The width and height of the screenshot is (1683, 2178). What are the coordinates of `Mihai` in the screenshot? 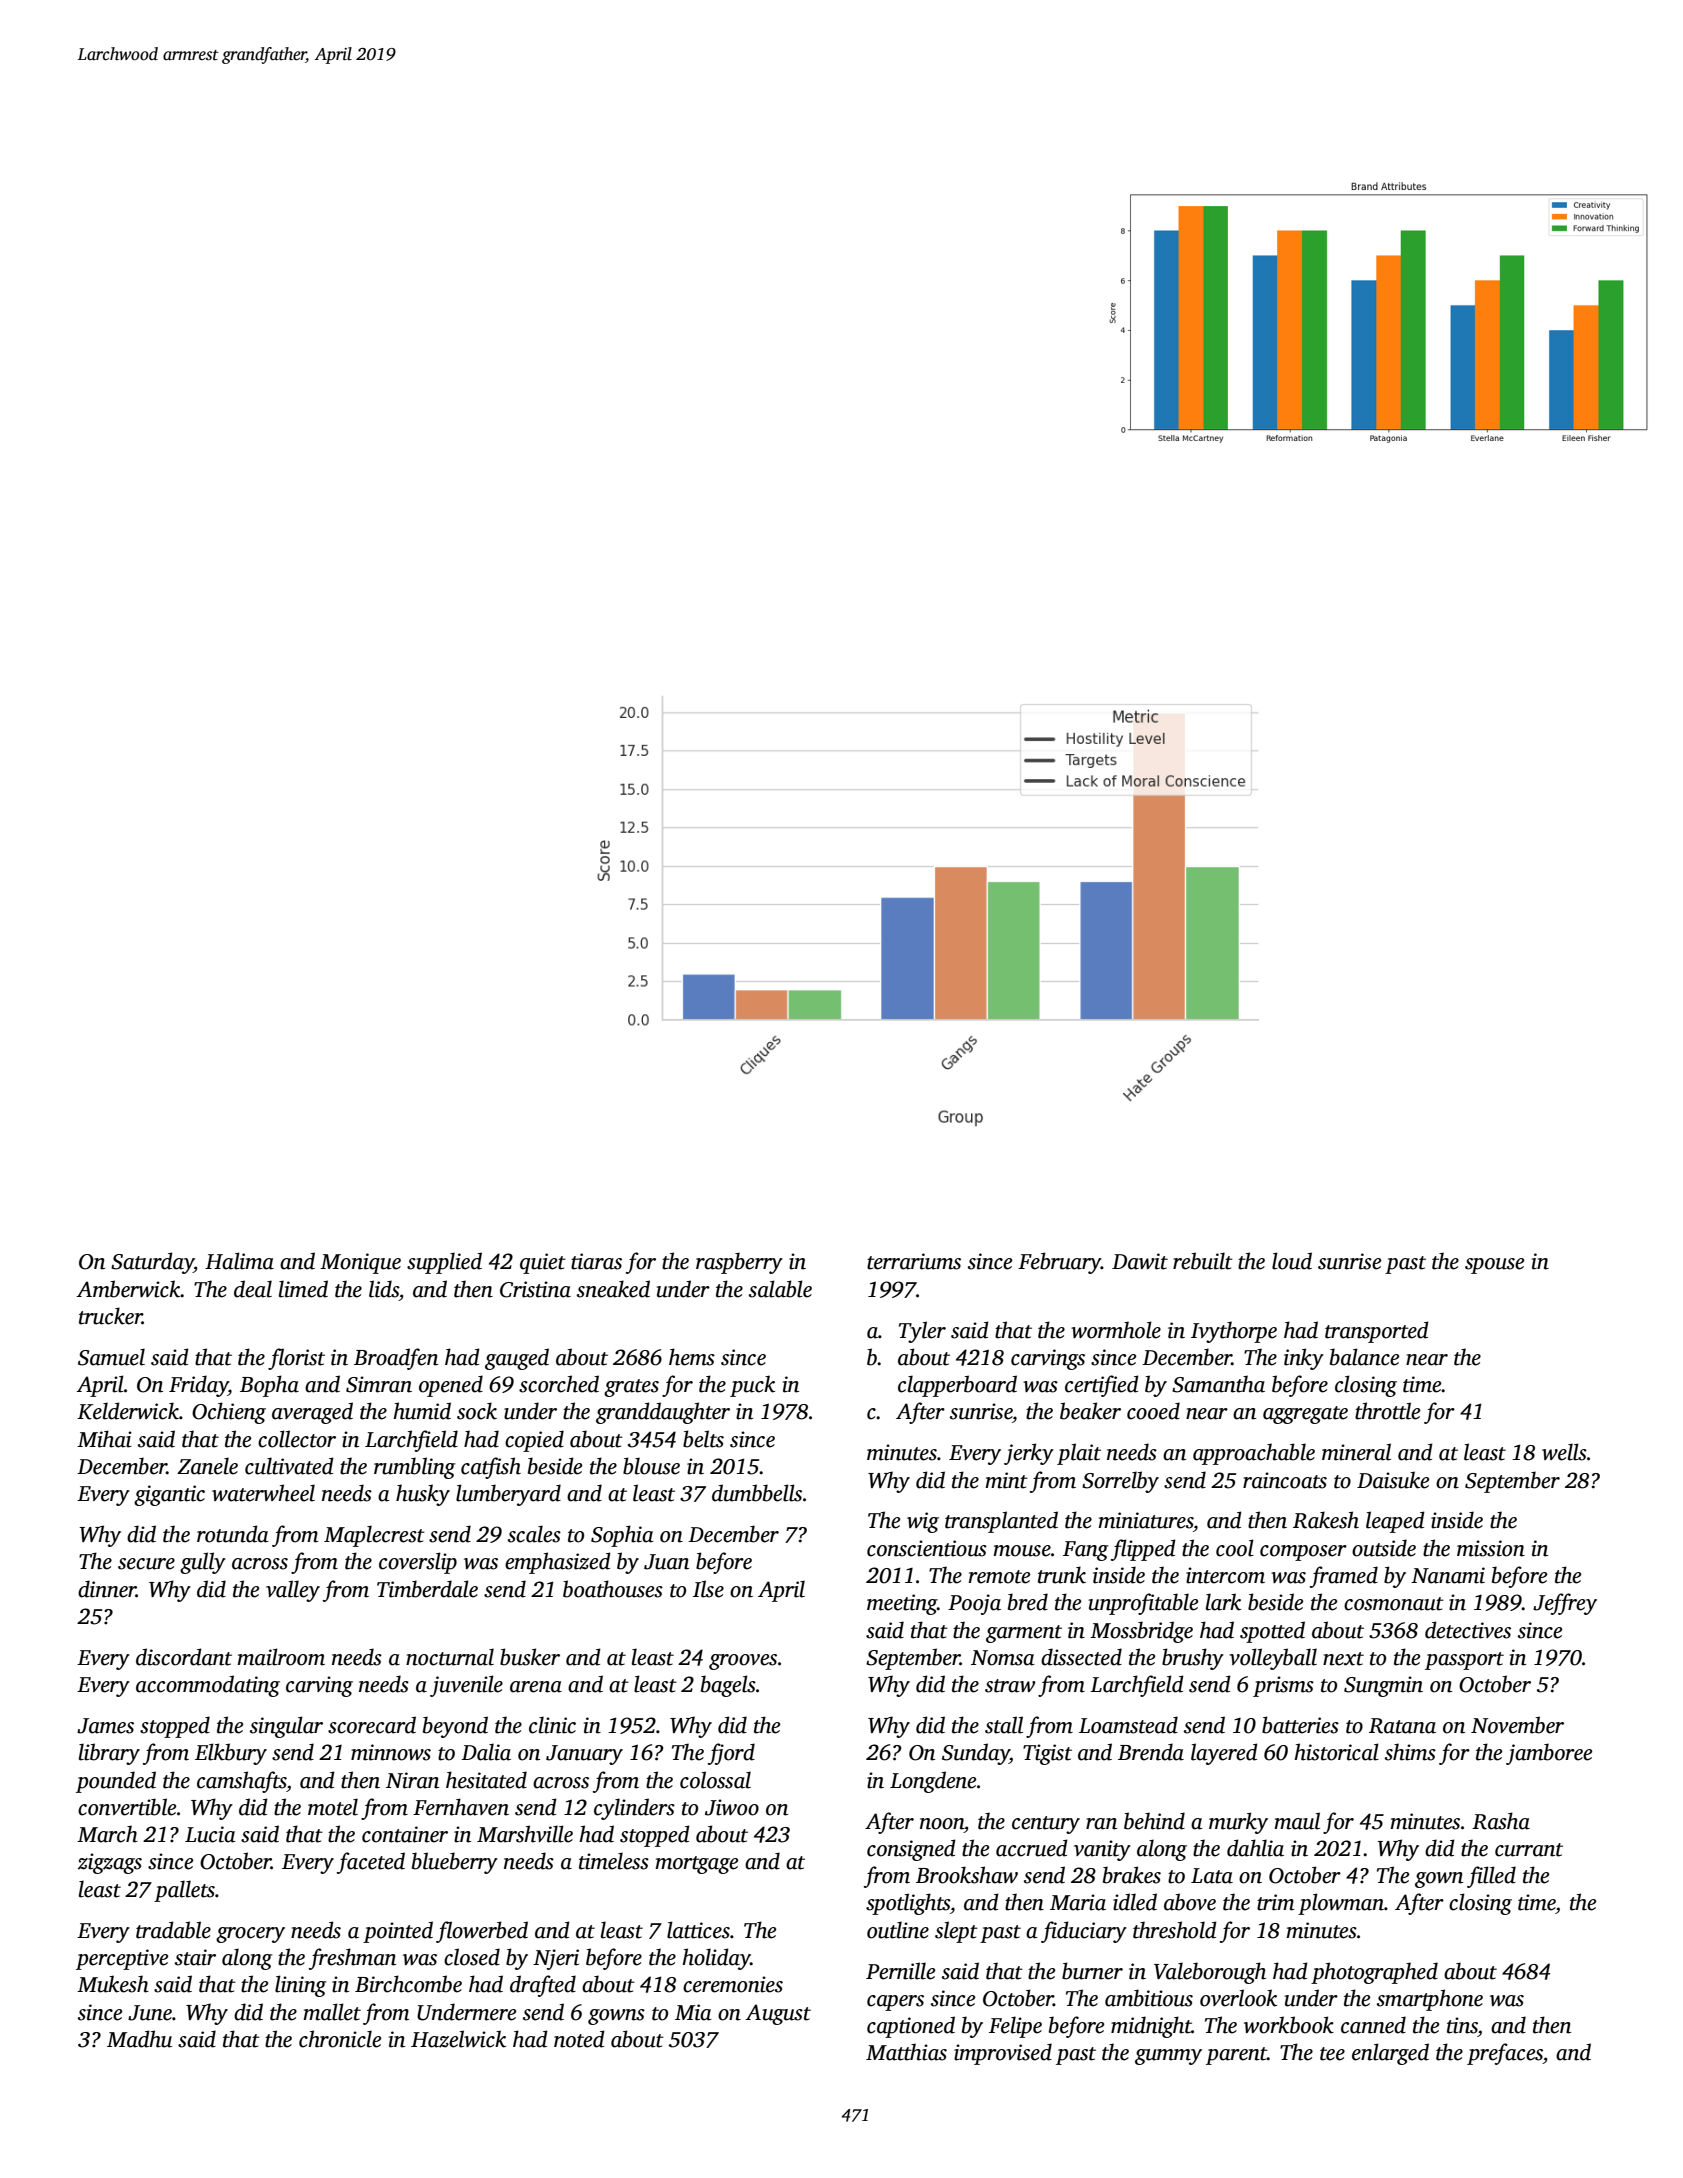 It's located at (104, 1439).
